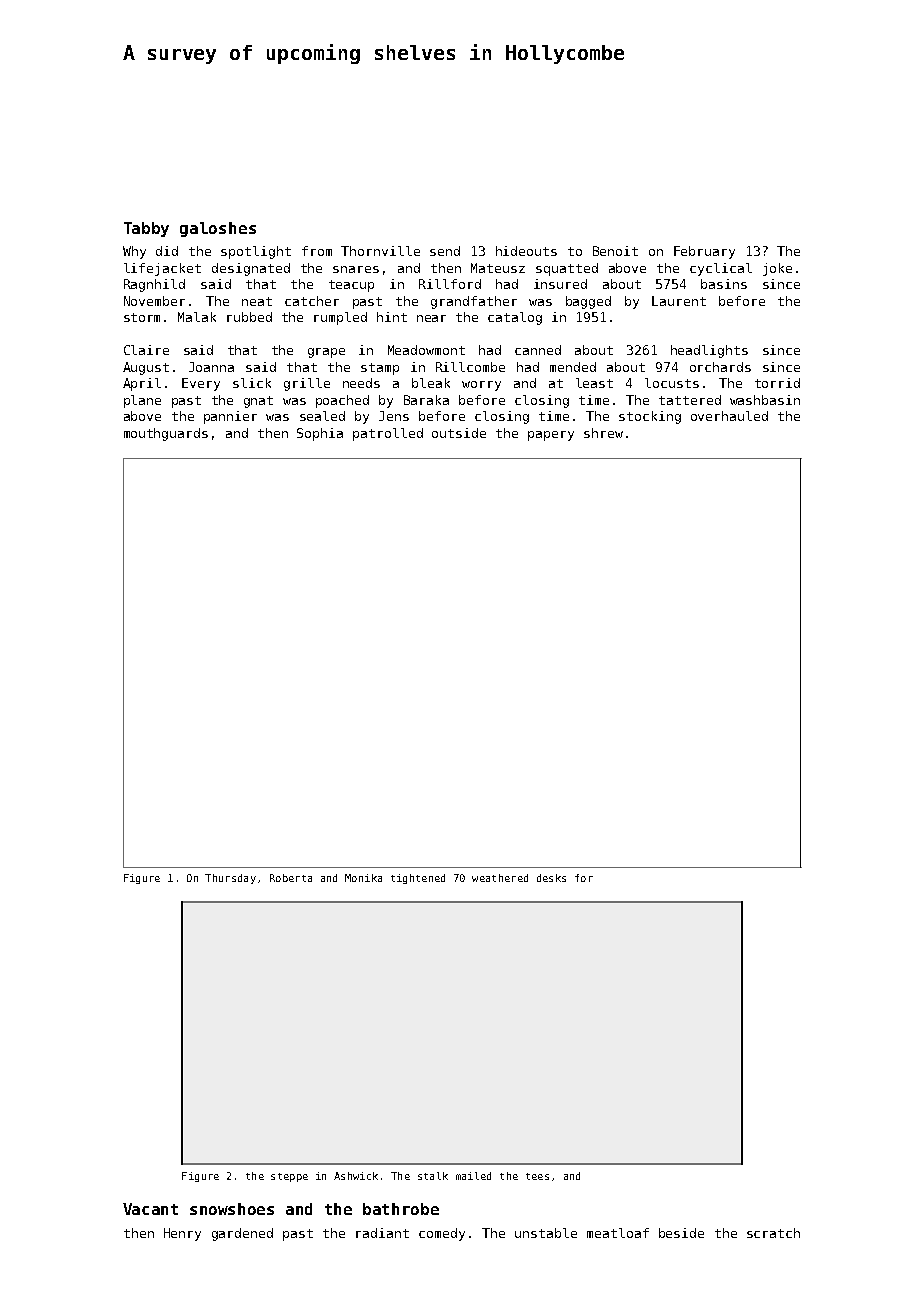  What do you see at coordinates (551, 878) in the image?
I see `desks` at bounding box center [551, 878].
